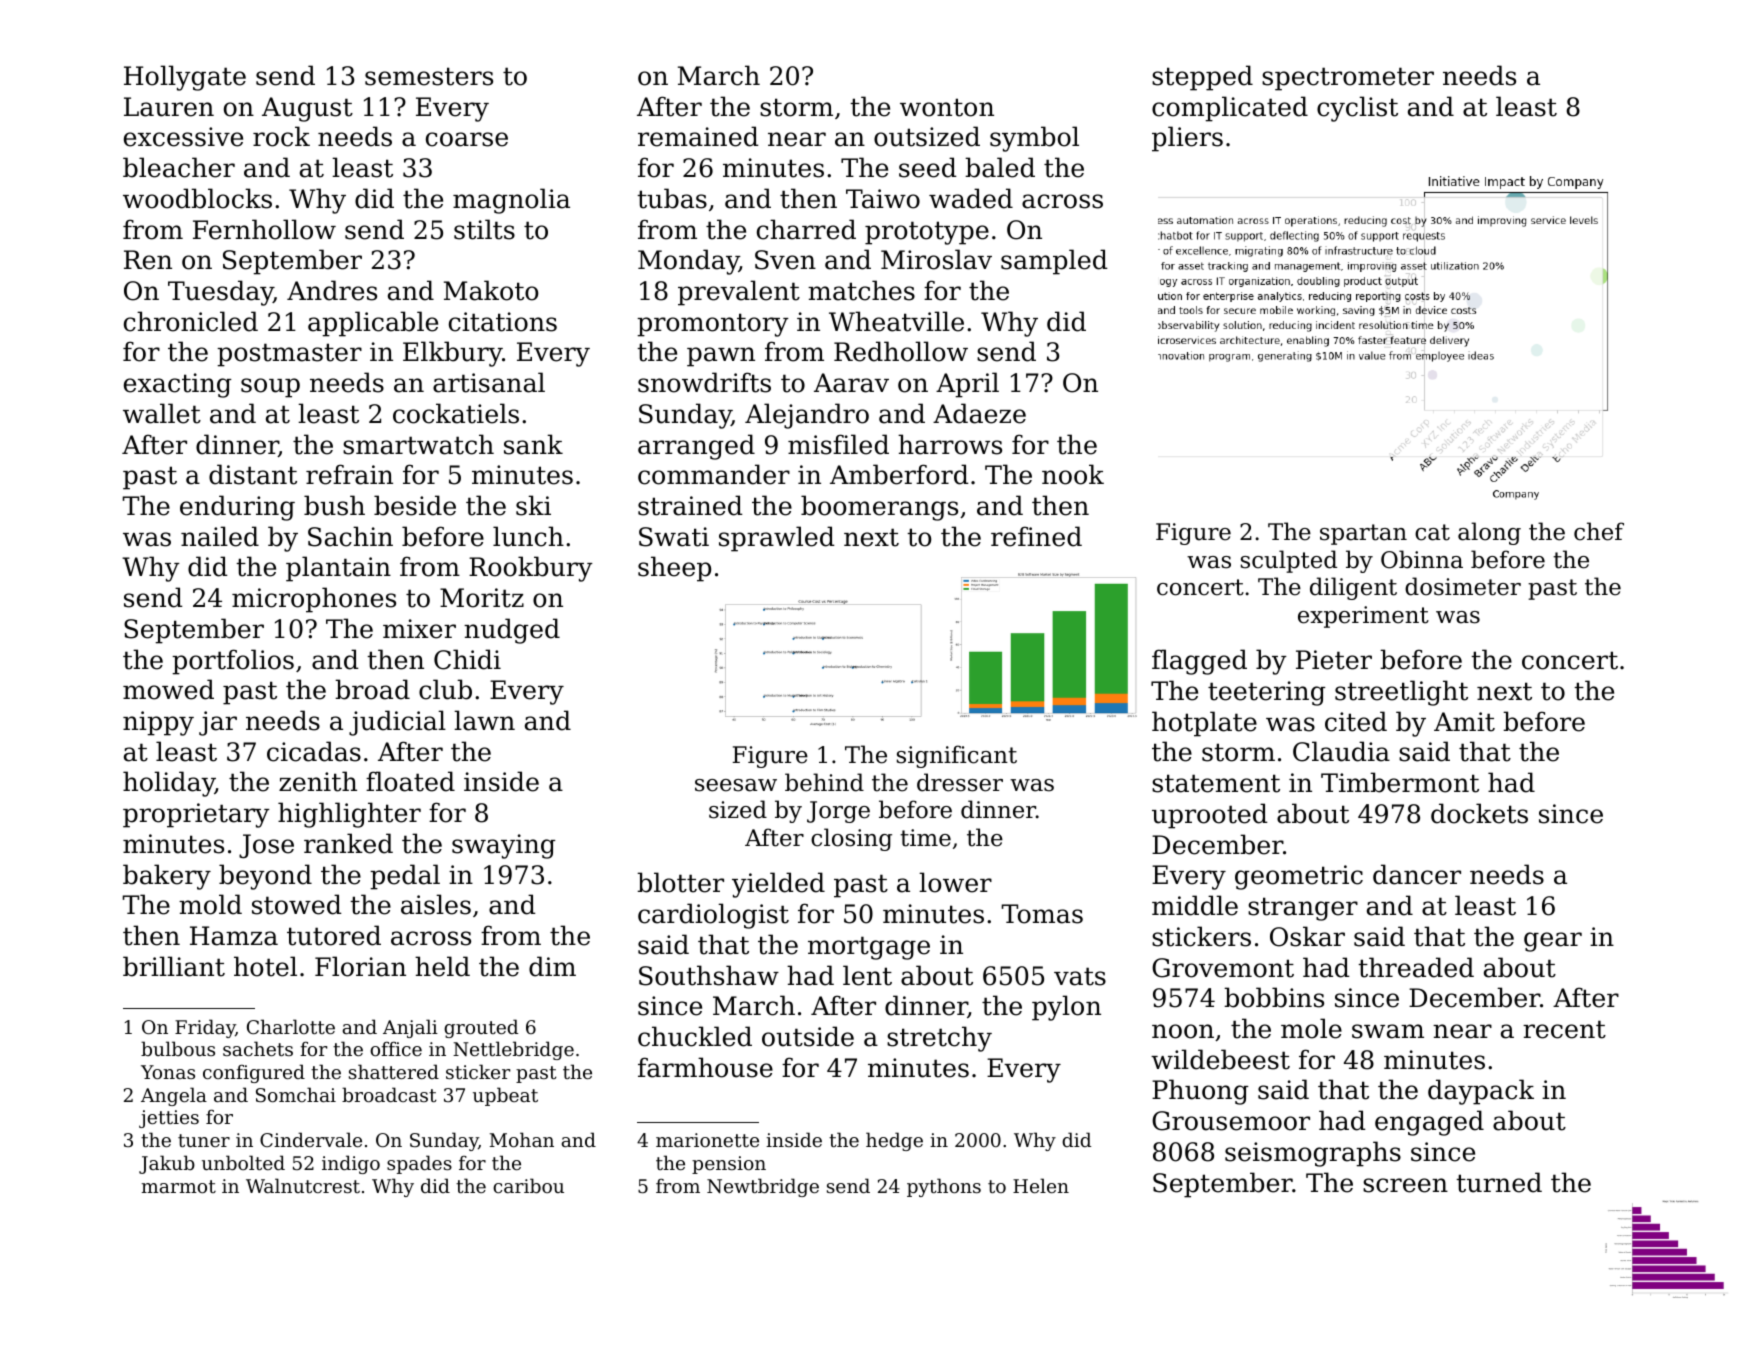  Describe the element at coordinates (698, 136) in the screenshot. I see `remained` at that location.
